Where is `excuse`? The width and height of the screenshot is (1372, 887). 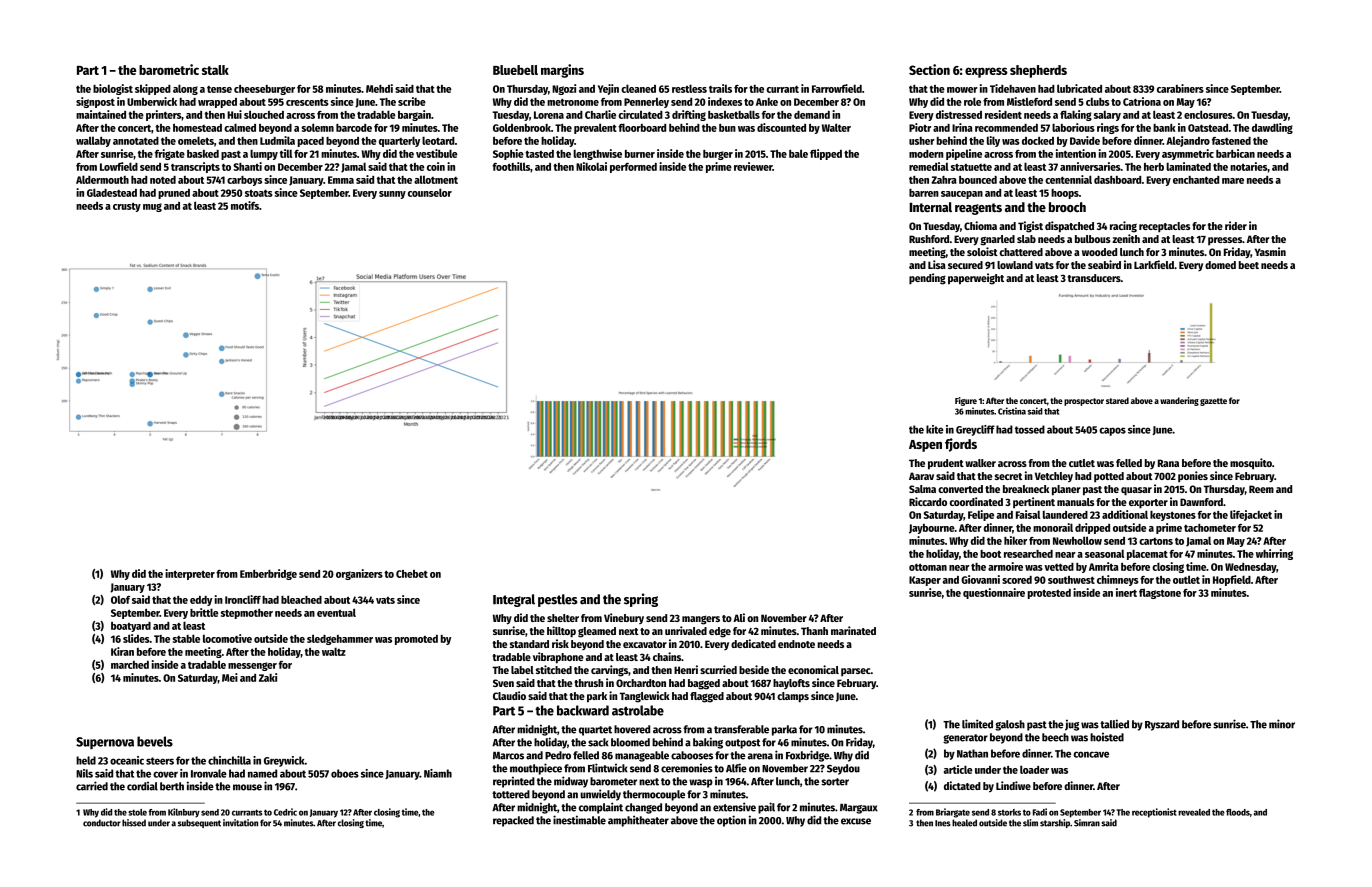 excuse is located at coordinates (856, 821).
